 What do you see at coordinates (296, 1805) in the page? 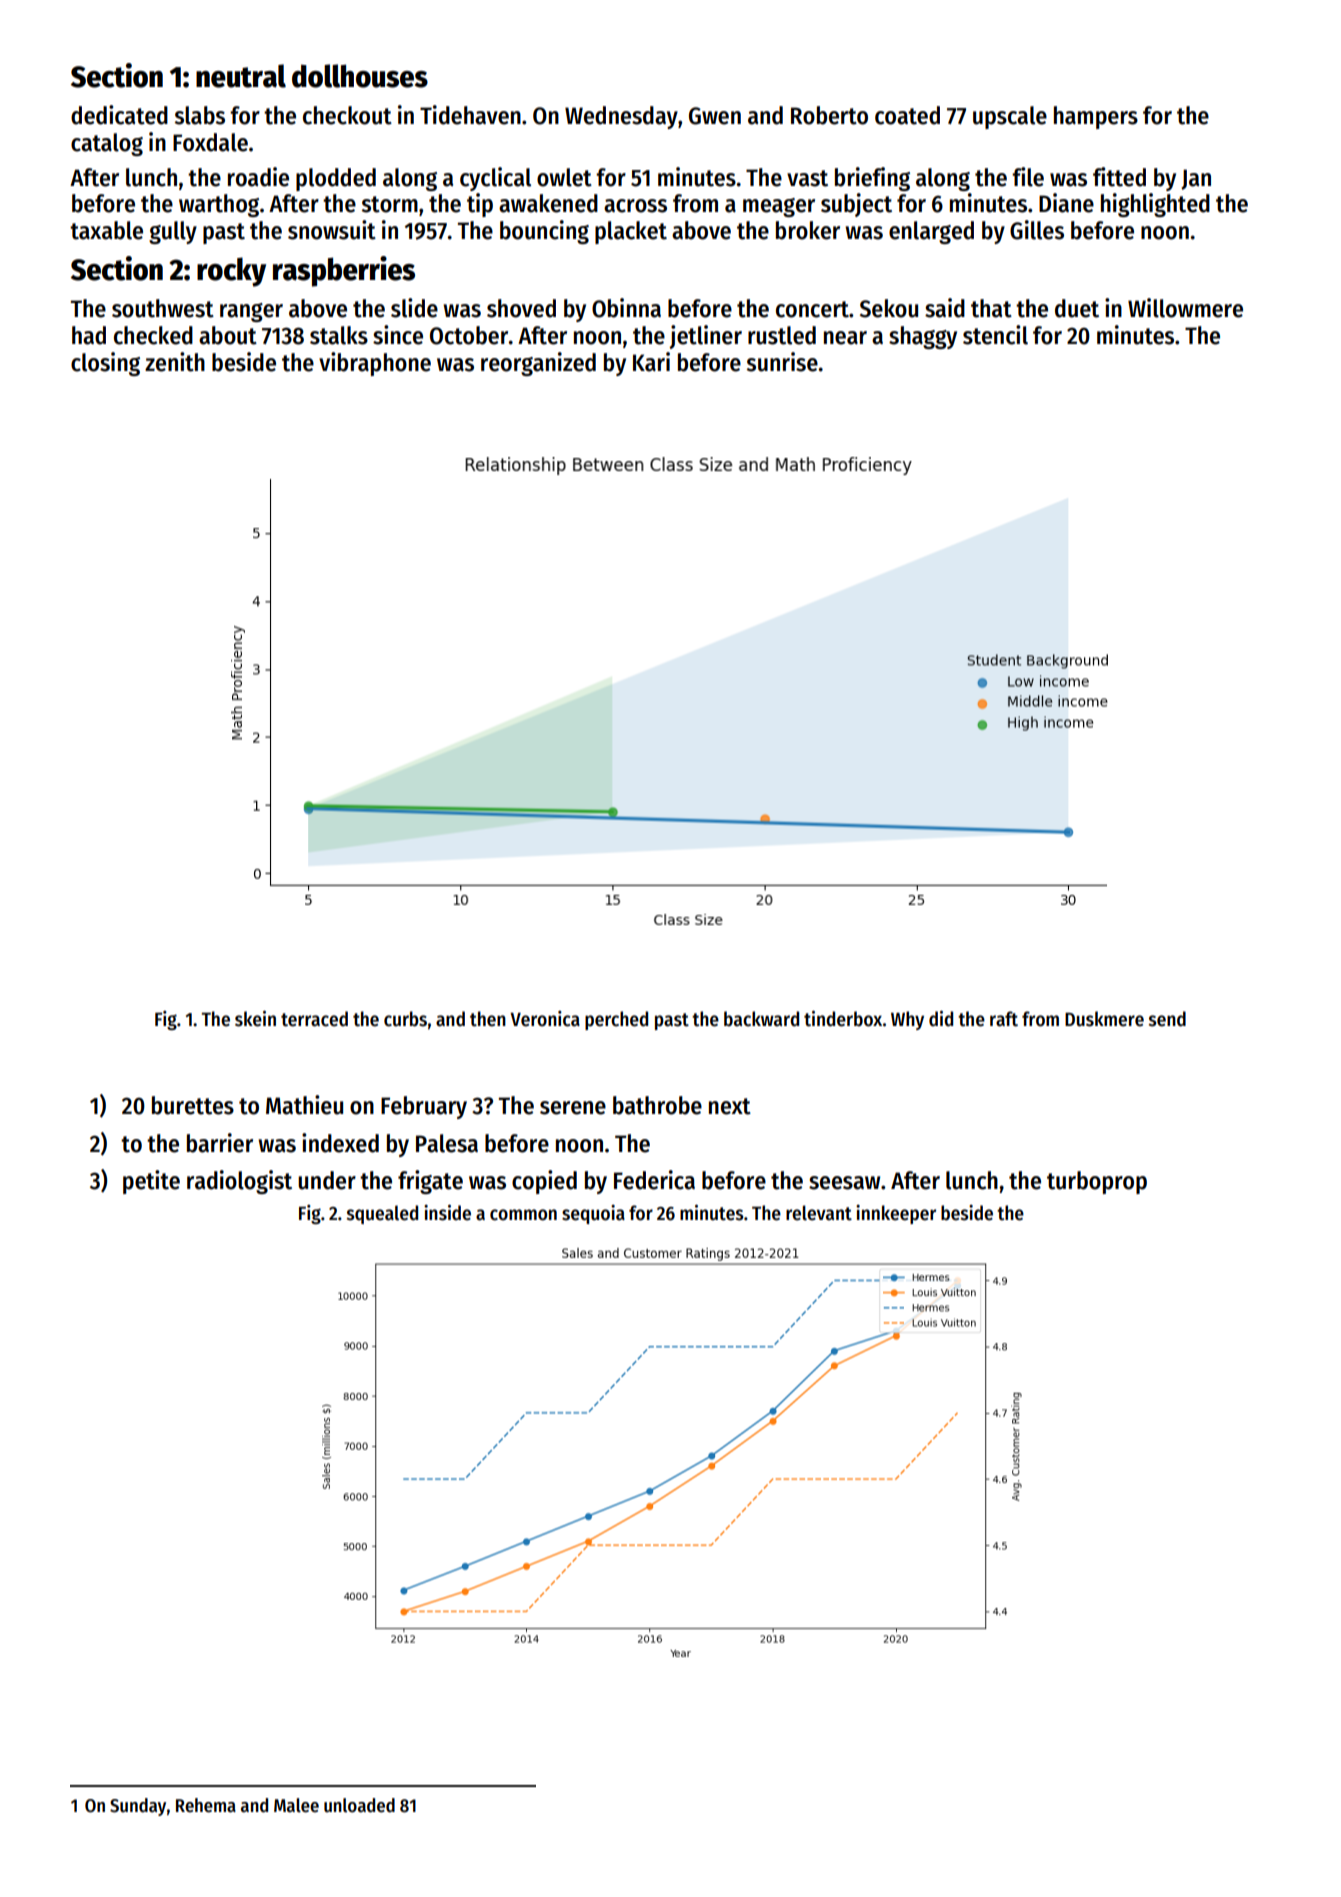
I see `Malee` at bounding box center [296, 1805].
